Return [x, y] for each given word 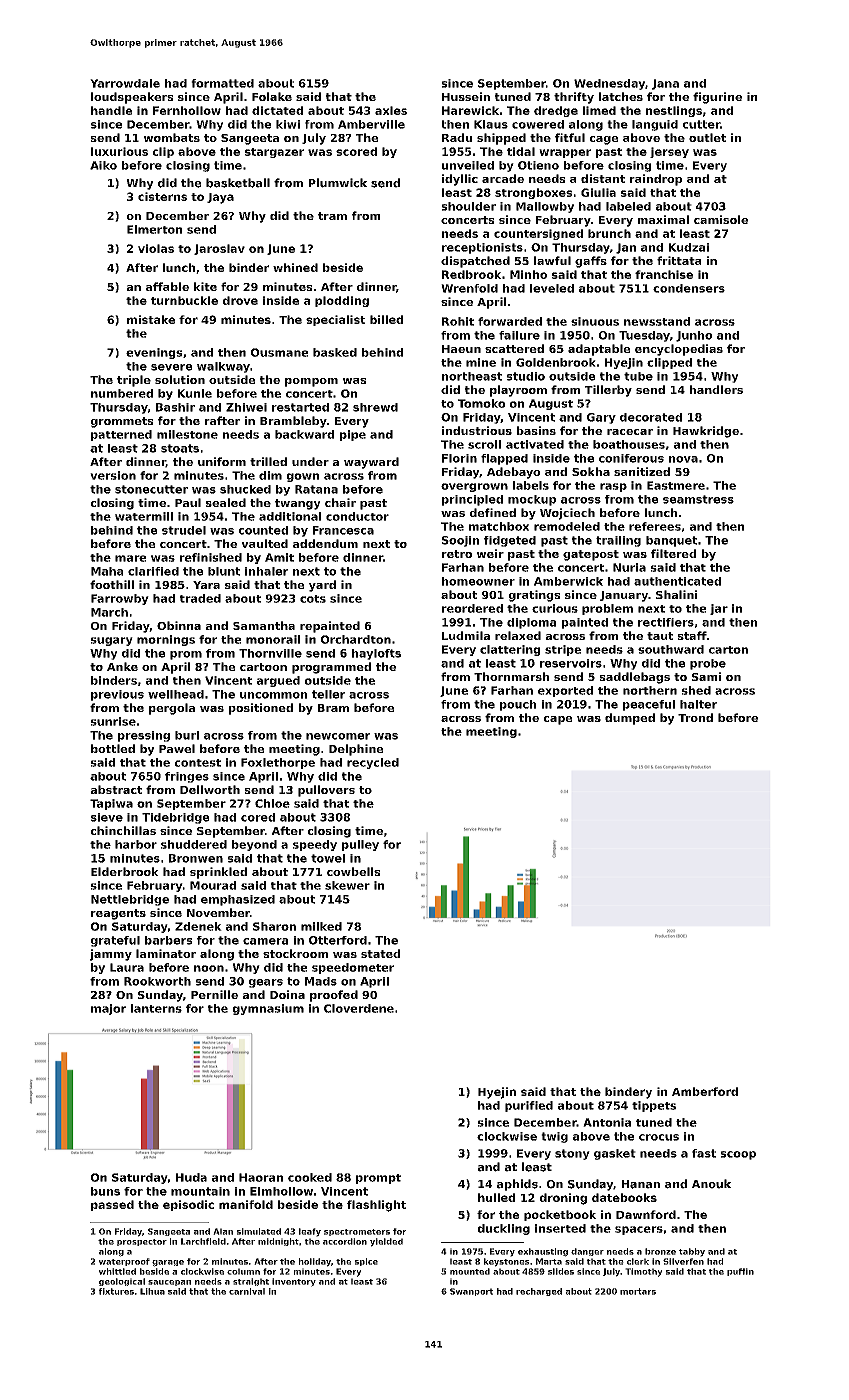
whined [295, 267]
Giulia [598, 192]
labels [531, 485]
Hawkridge [706, 432]
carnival [247, 1291]
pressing [144, 736]
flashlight [376, 1206]
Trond [695, 717]
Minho [528, 274]
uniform [222, 461]
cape [557, 720]
